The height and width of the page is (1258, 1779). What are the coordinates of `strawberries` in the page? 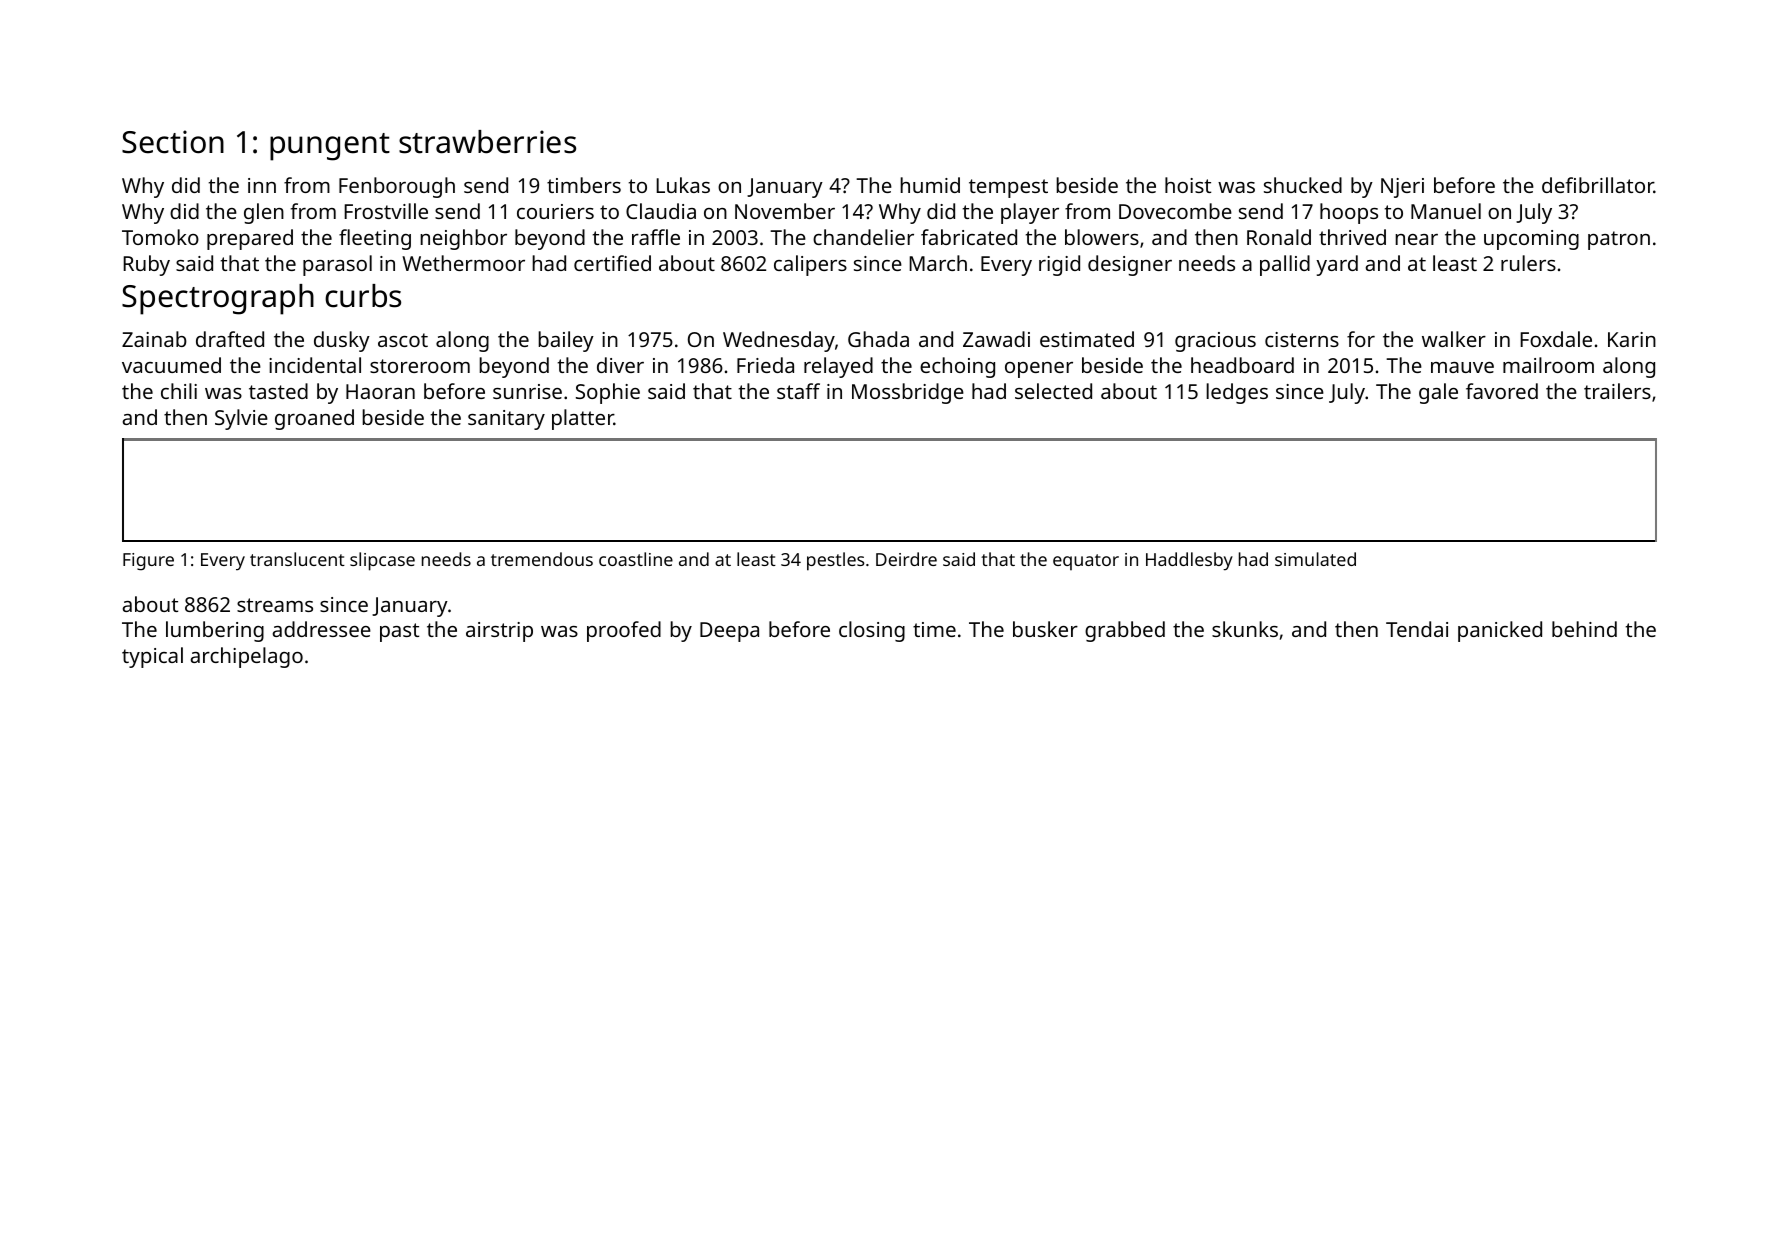 It's located at (487, 142).
